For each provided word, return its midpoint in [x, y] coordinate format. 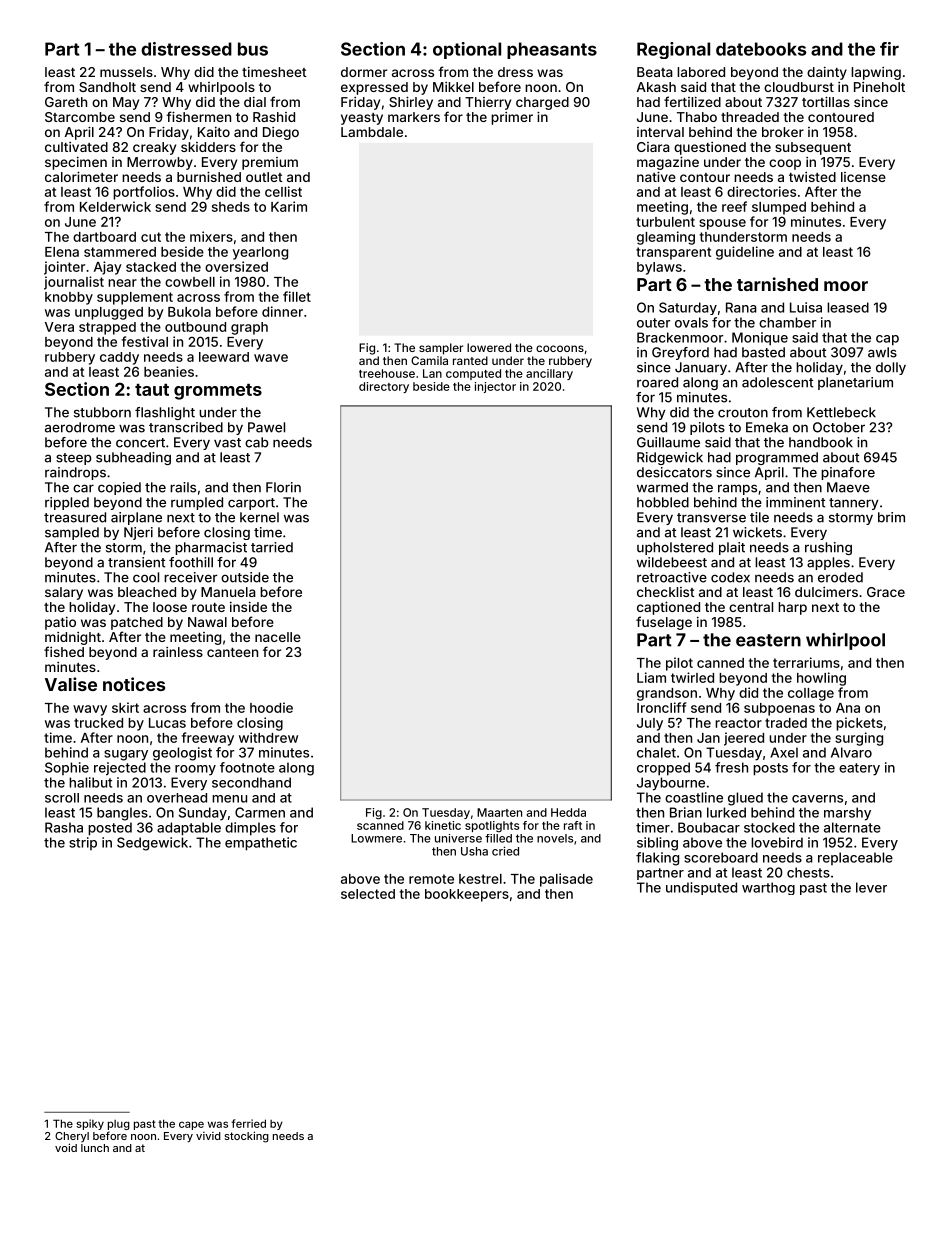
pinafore [848, 473]
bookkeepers [467, 895]
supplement [135, 298]
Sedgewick [152, 844]
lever [871, 887]
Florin [283, 487]
